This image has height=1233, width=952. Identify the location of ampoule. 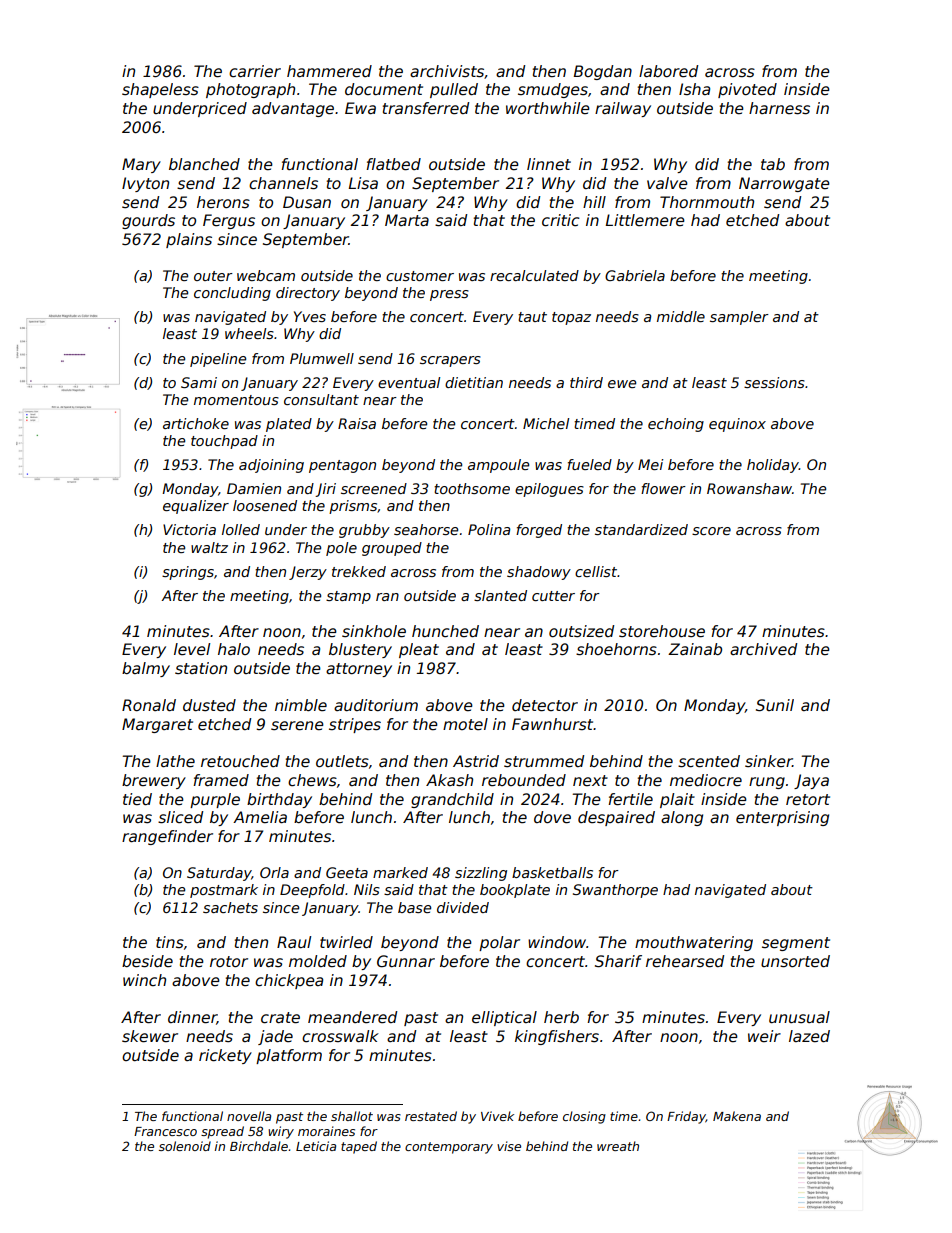
(498, 466).
